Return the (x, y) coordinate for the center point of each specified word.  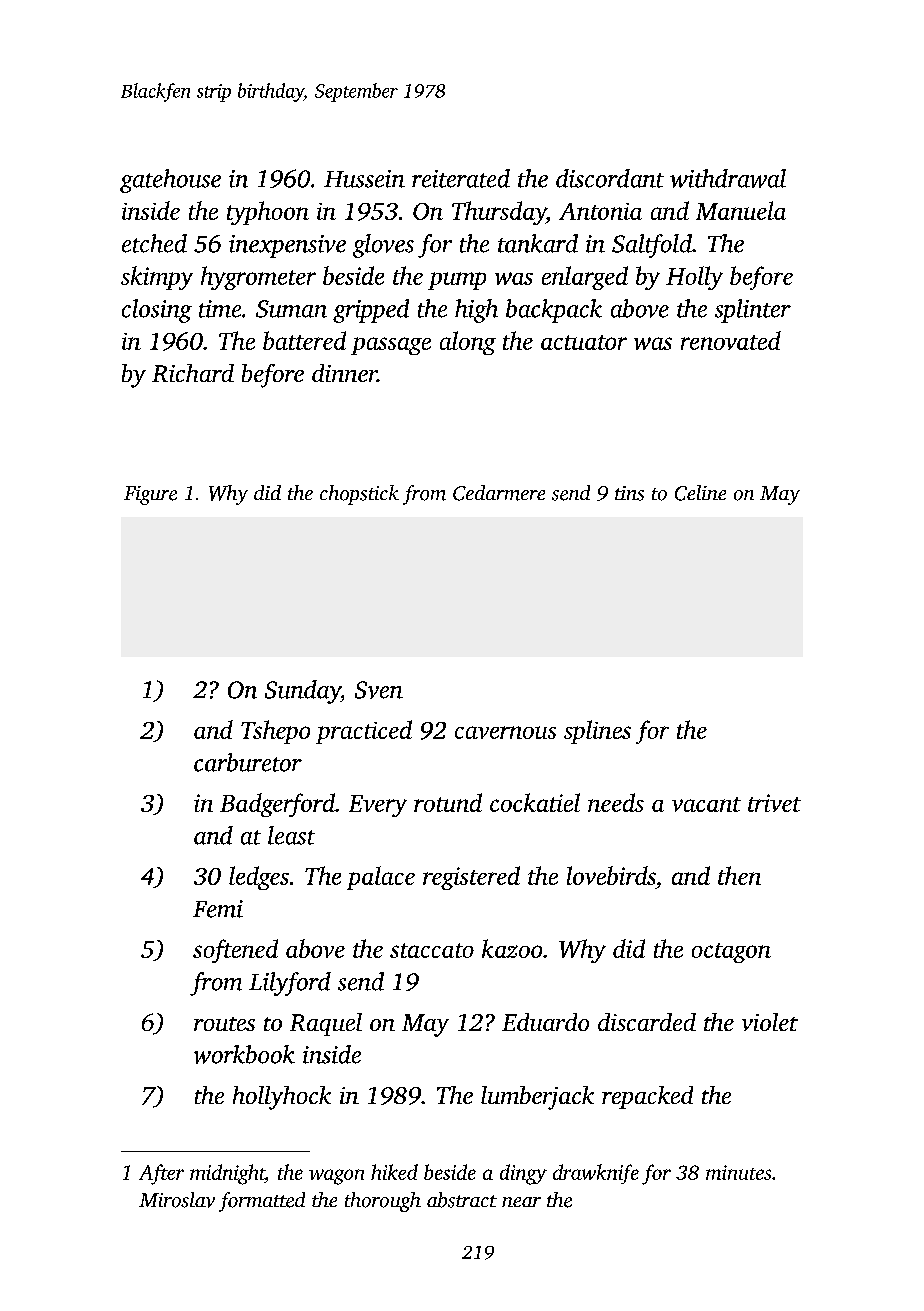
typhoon (268, 213)
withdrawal (728, 178)
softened (235, 951)
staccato (432, 950)
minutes (738, 1172)
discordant (610, 178)
